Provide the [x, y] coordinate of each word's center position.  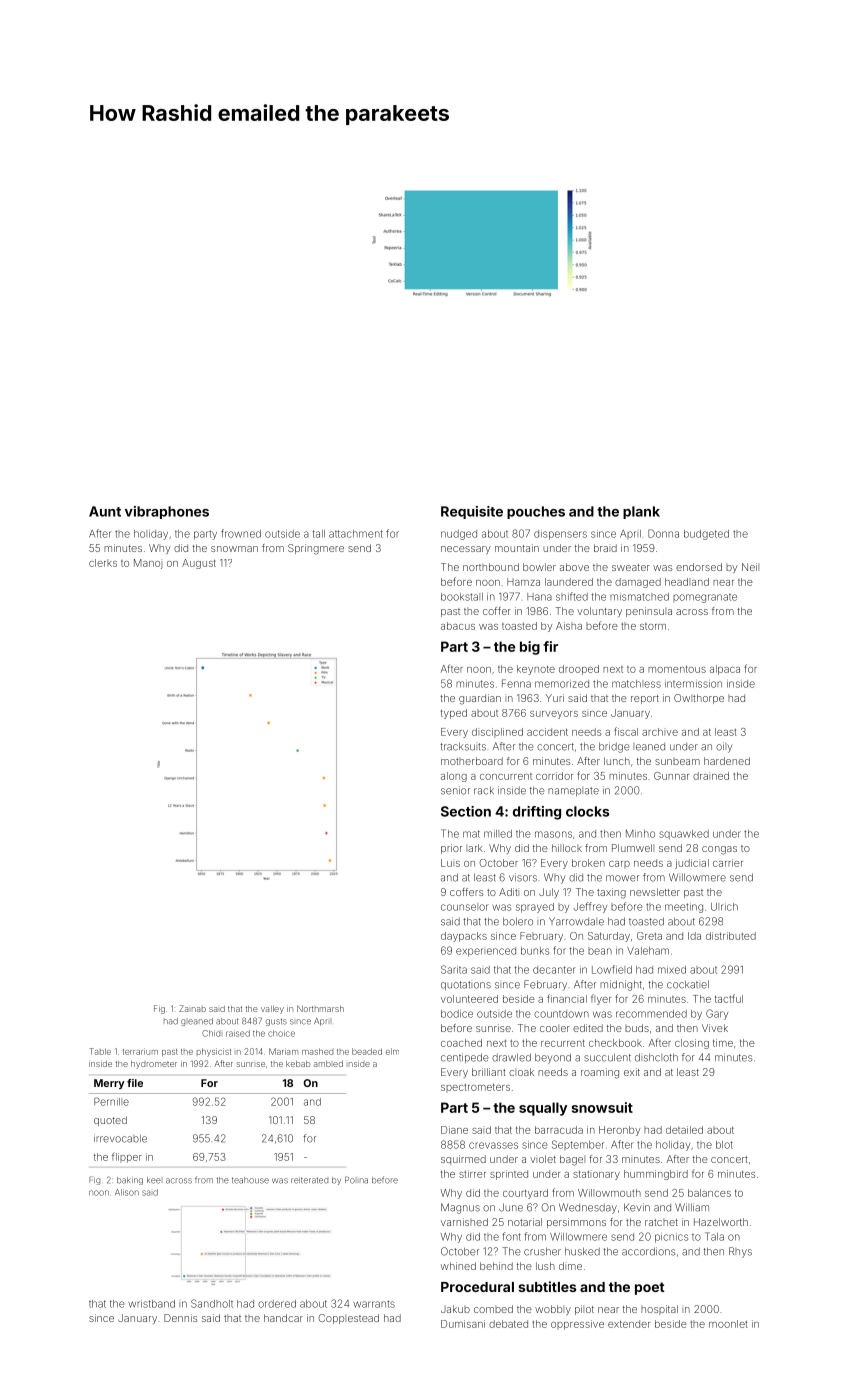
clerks [103, 563]
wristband [151, 1304]
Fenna [516, 683]
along [454, 777]
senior [455, 790]
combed [493, 1309]
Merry [109, 1084]
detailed [684, 1130]
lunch [617, 761]
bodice [457, 1014]
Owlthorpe [699, 699]
